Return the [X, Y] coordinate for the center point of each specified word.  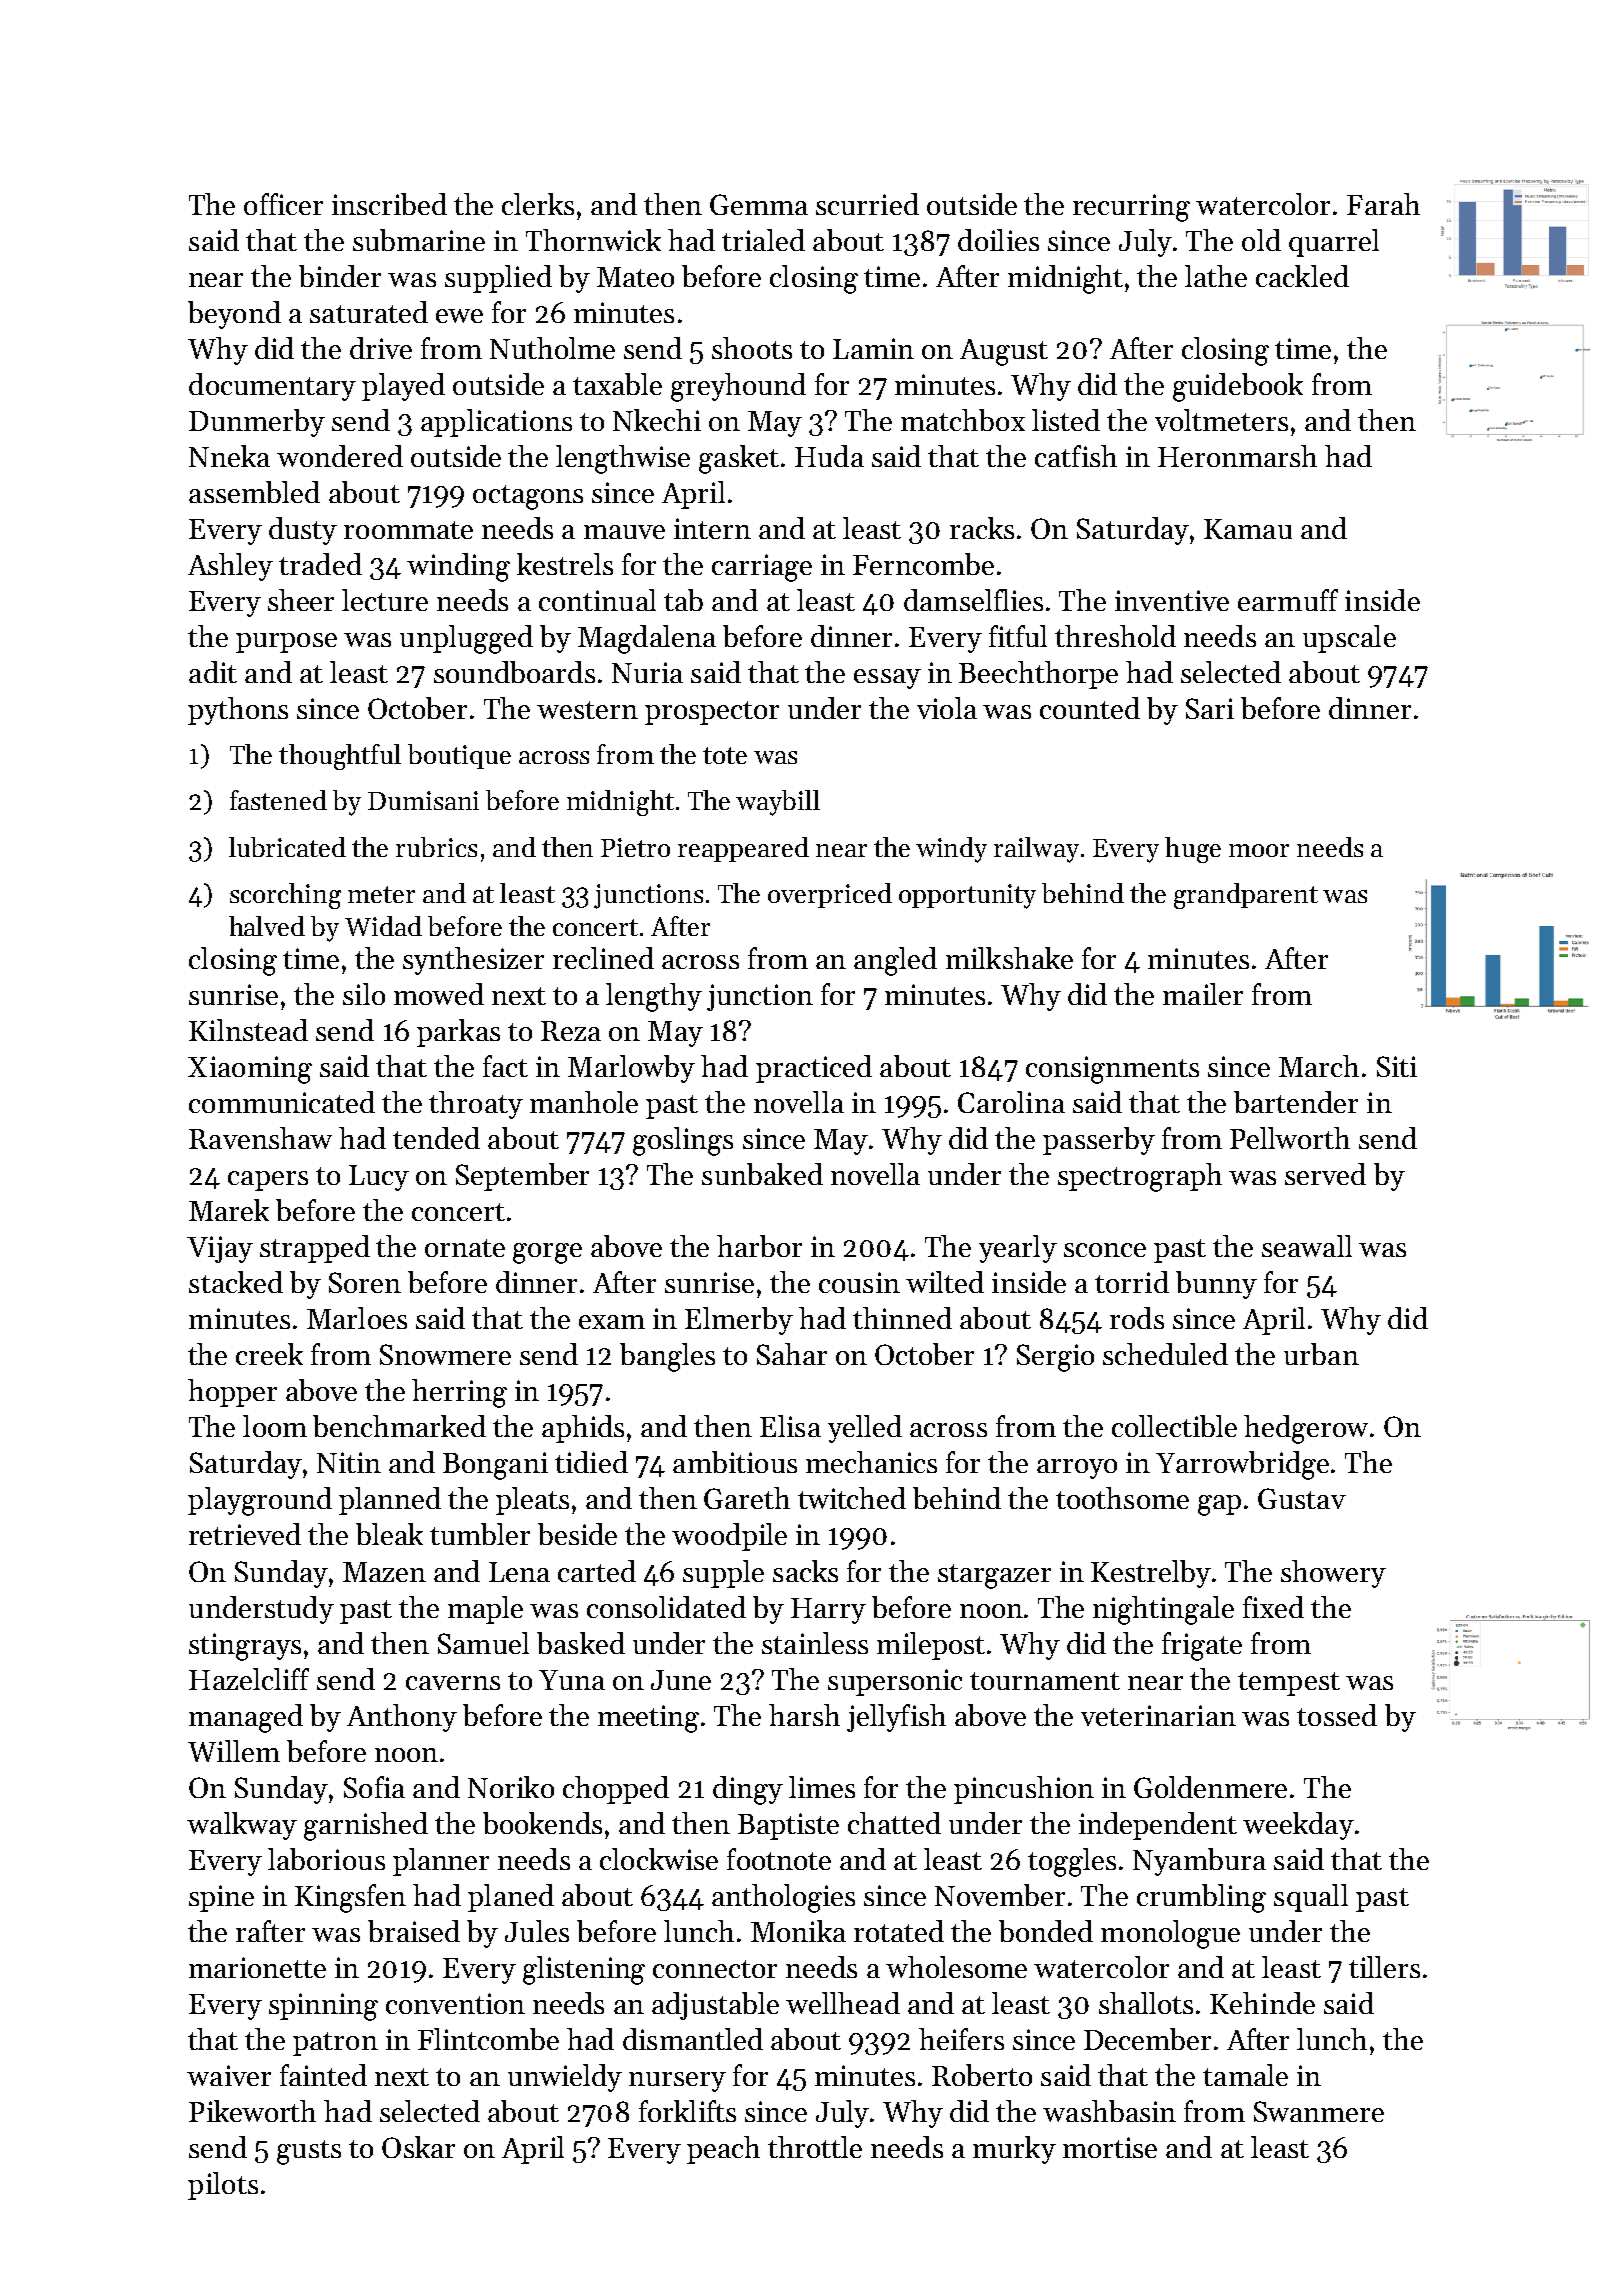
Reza [571, 1031]
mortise [1110, 2147]
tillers [1384, 1967]
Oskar [418, 2147]
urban [1321, 1354]
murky [1014, 2150]
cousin [859, 1282]
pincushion [1024, 1790]
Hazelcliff [249, 1679]
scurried [867, 204]
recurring [1131, 208]
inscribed [389, 204]
